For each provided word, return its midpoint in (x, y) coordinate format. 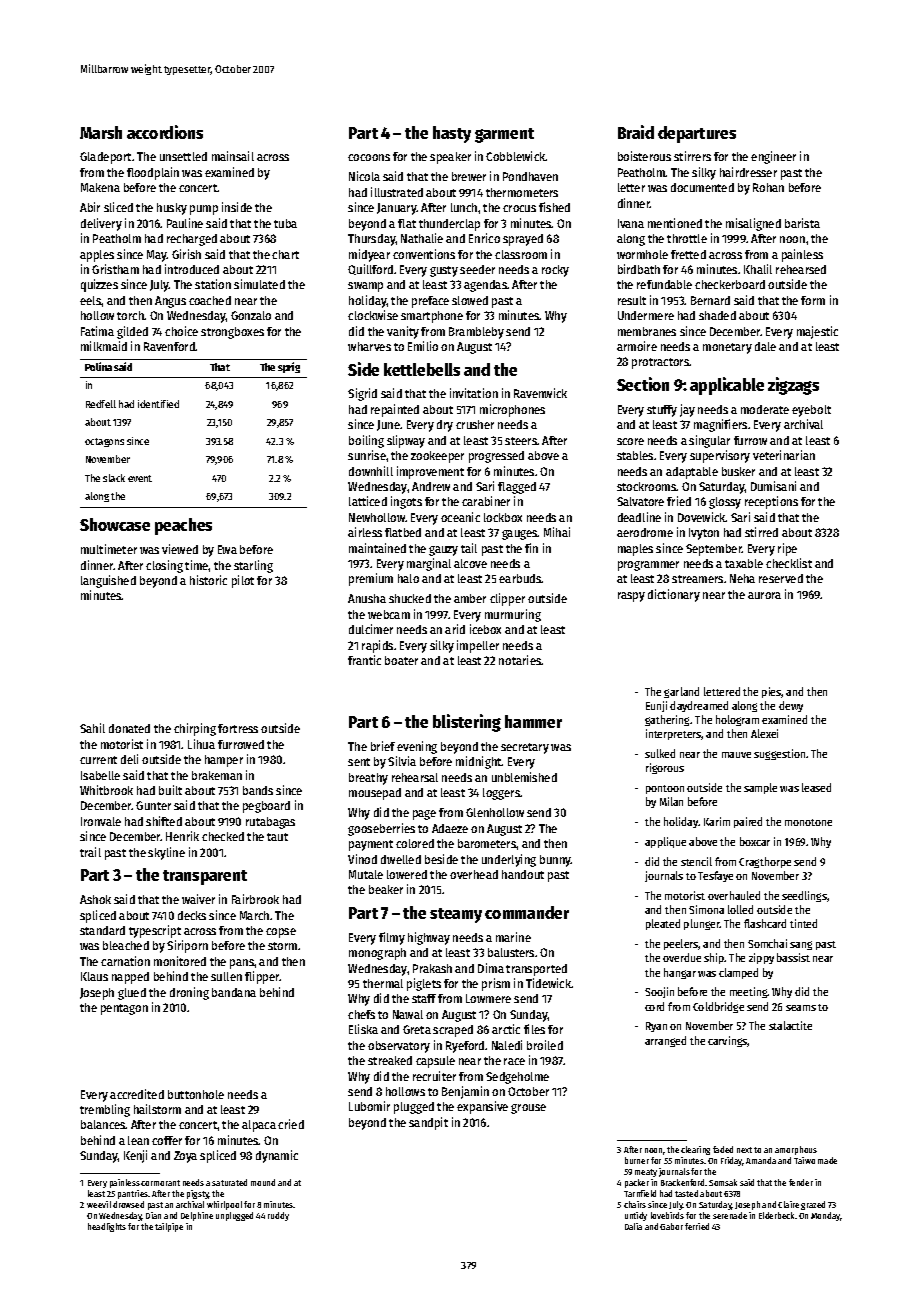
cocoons (369, 157)
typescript (155, 931)
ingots (406, 502)
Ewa (227, 549)
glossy (725, 503)
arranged (665, 1041)
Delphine (197, 1216)
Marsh (101, 132)
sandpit (428, 1123)
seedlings (804, 896)
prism (496, 984)
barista (802, 223)
